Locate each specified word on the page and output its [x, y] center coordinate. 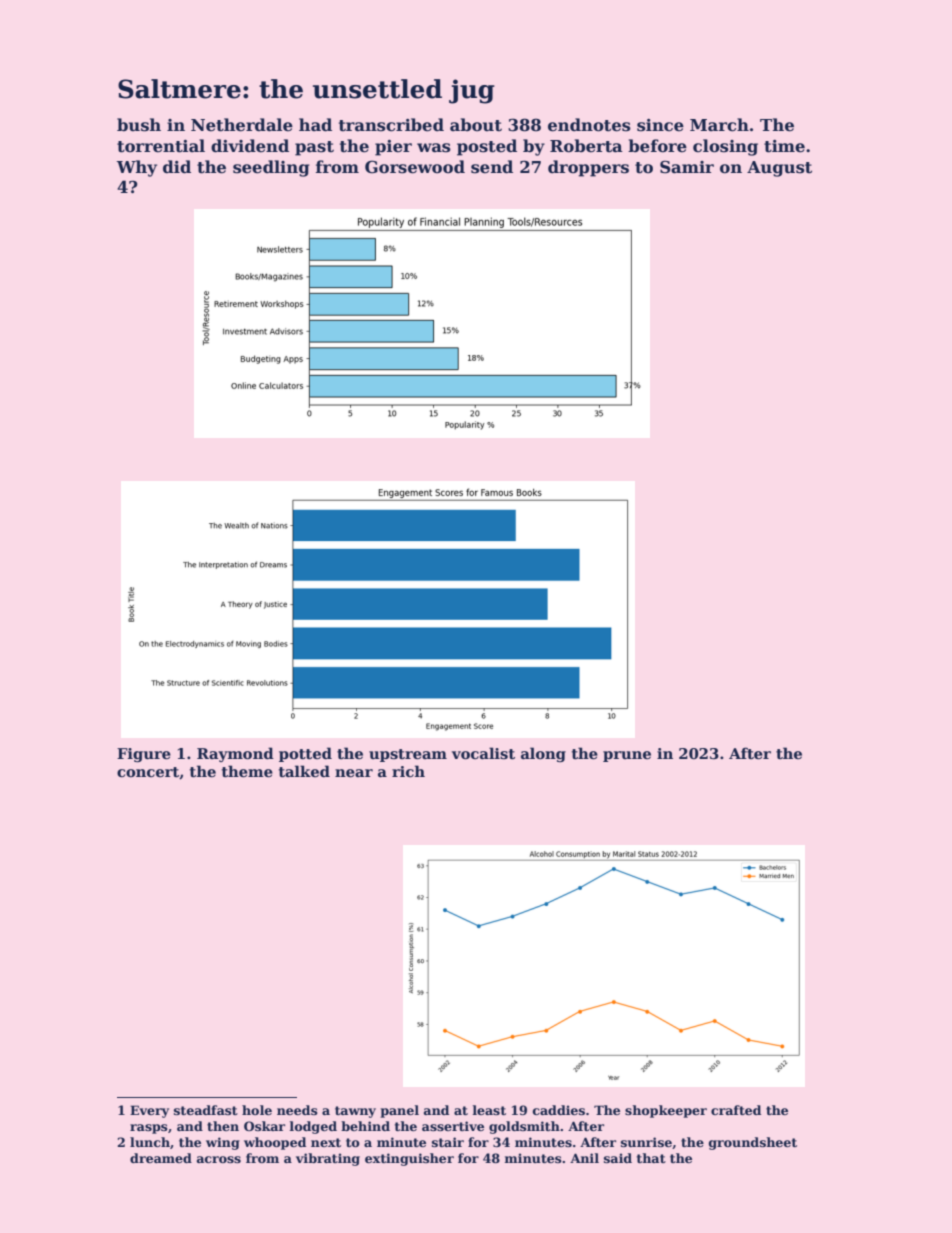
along [543, 754]
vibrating [328, 1159]
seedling [271, 168]
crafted [736, 1110]
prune [627, 756]
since [660, 125]
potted [305, 754]
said [618, 1158]
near [354, 773]
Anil [584, 1158]
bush [139, 125]
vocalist [483, 753]
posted [487, 147]
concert [148, 772]
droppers [588, 168]
